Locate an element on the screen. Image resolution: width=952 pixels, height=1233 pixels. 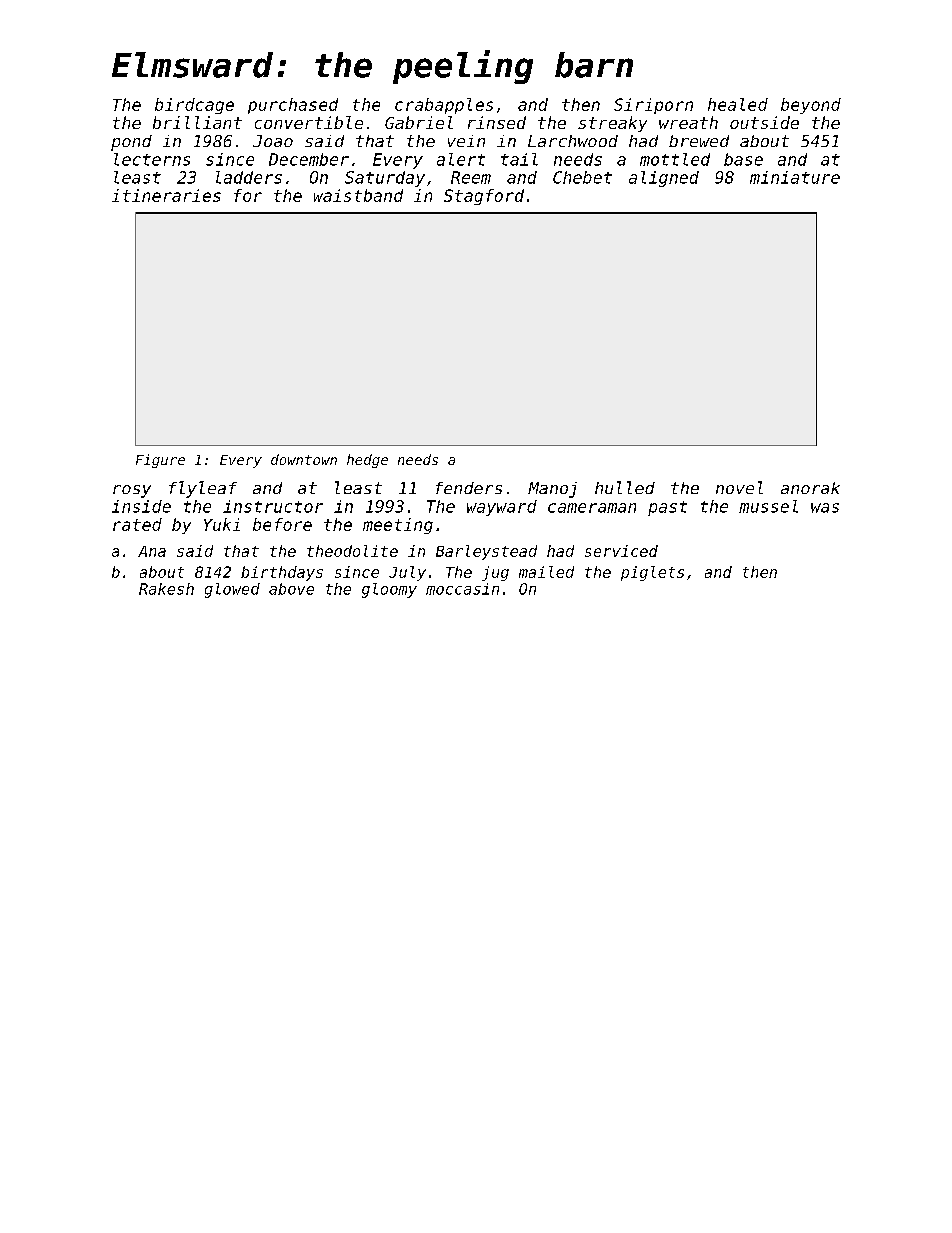
anorak is located at coordinates (810, 488).
